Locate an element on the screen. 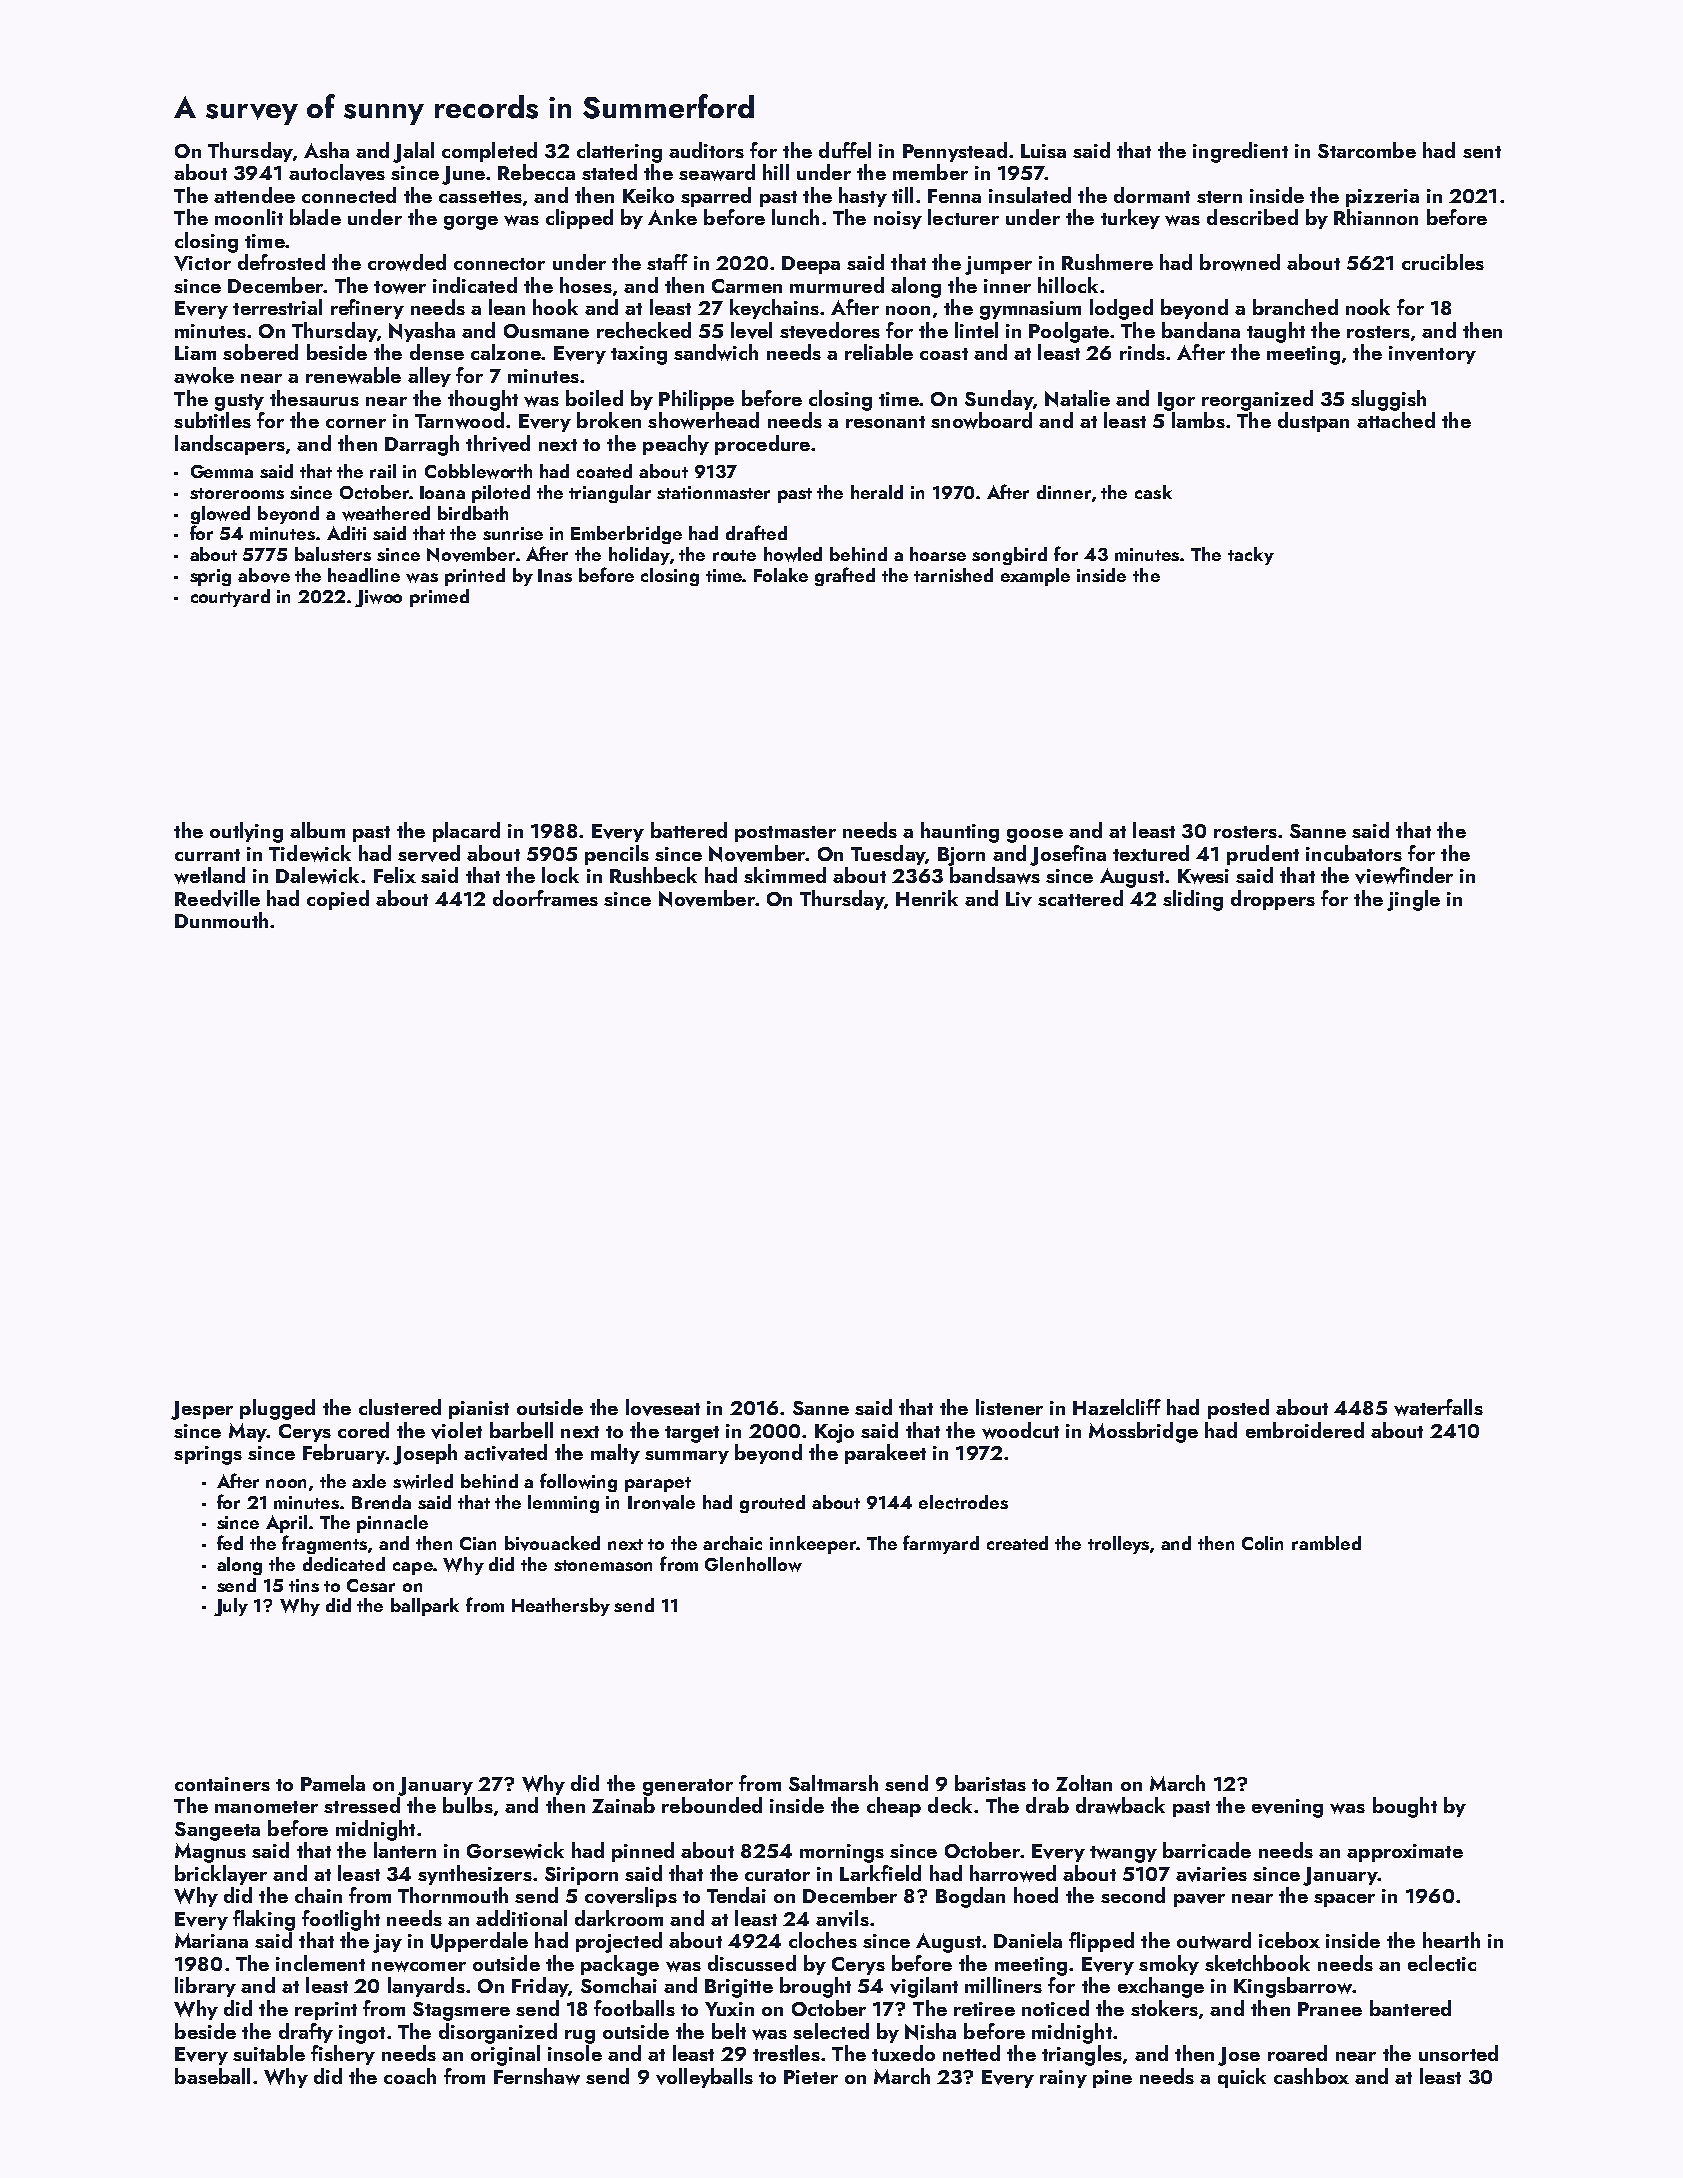 The image size is (1683, 2178). coach is located at coordinates (410, 2076).
